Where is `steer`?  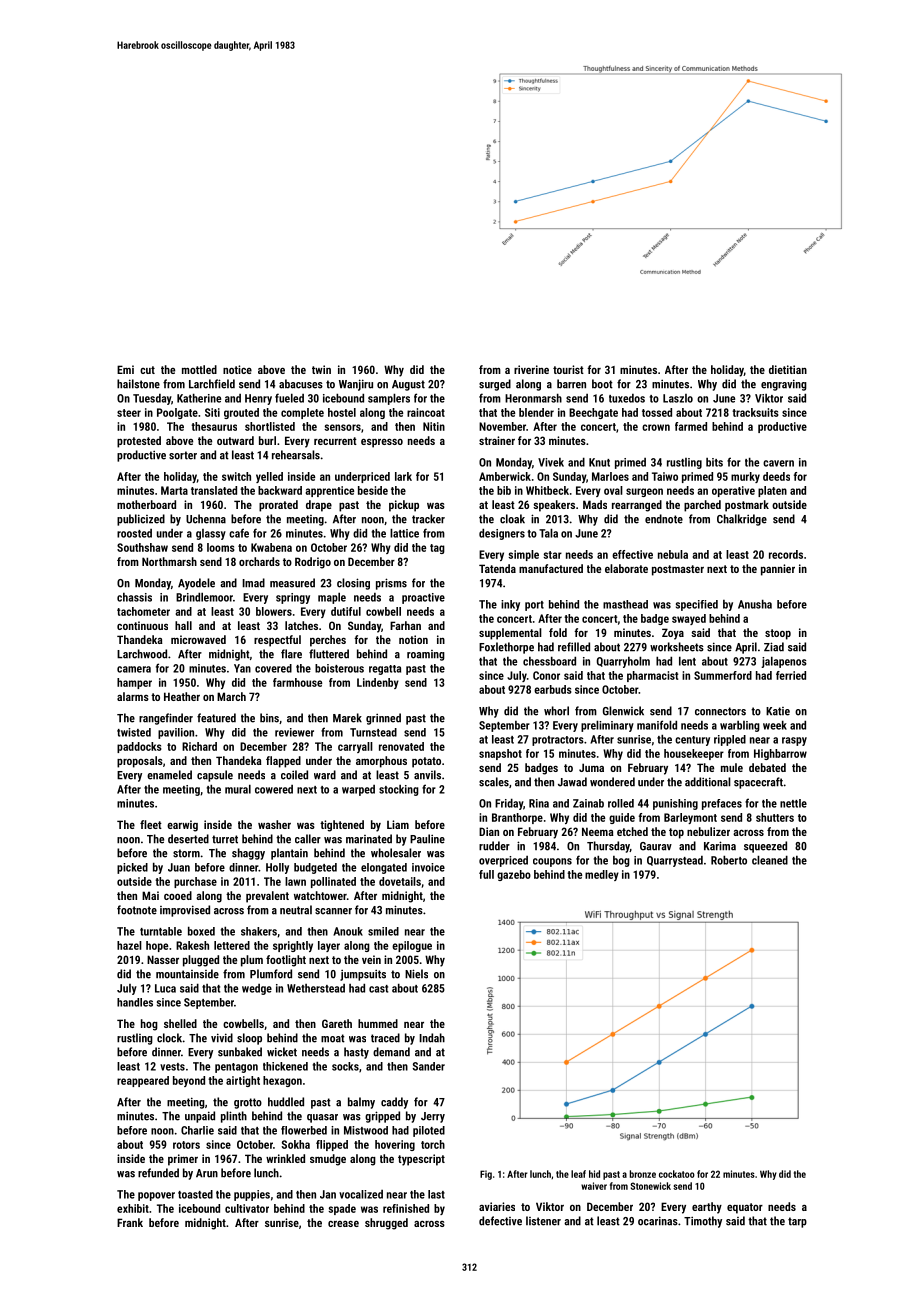
steer is located at coordinates (129, 413).
